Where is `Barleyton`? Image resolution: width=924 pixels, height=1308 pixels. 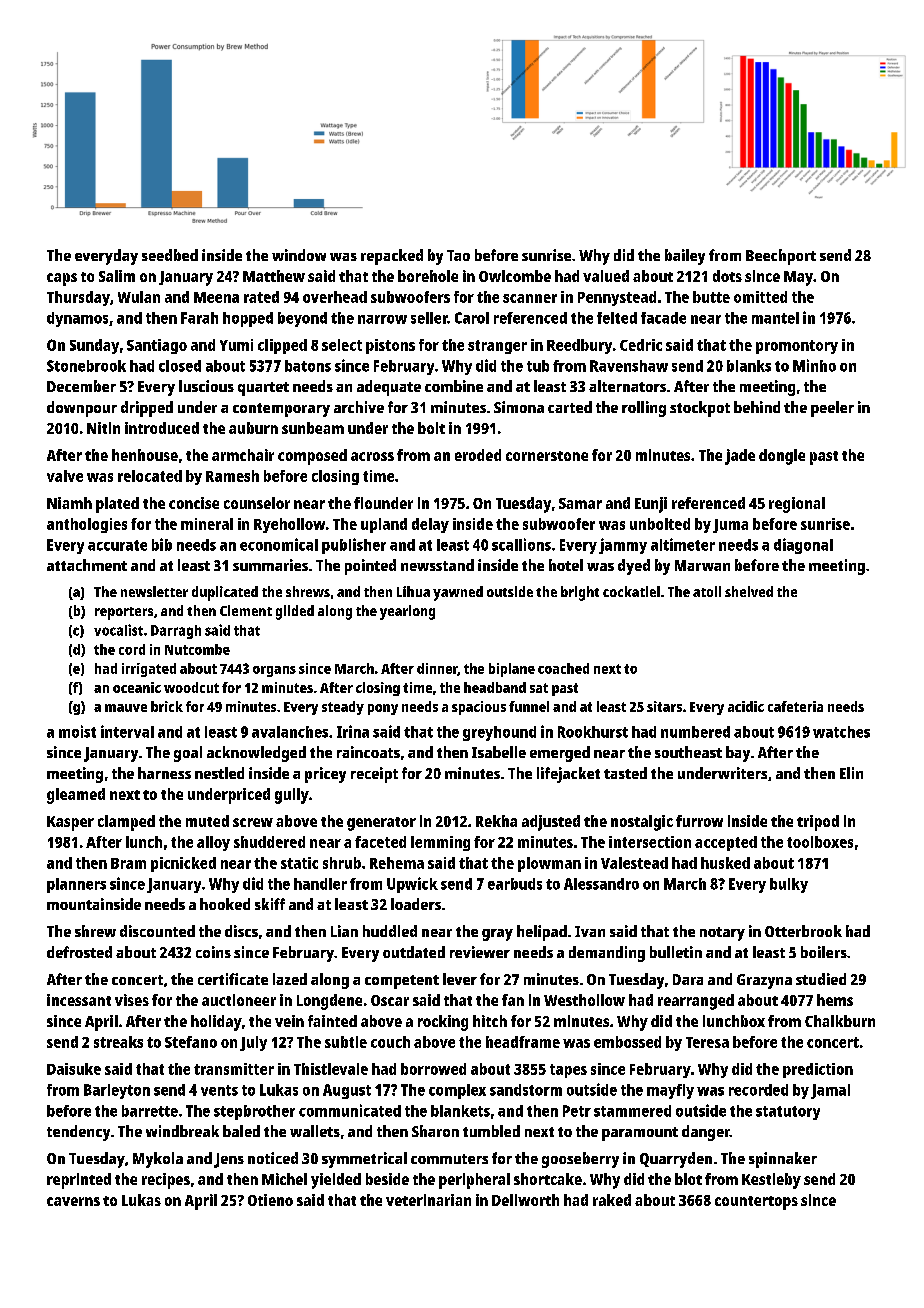
Barleyton is located at coordinates (117, 1091).
